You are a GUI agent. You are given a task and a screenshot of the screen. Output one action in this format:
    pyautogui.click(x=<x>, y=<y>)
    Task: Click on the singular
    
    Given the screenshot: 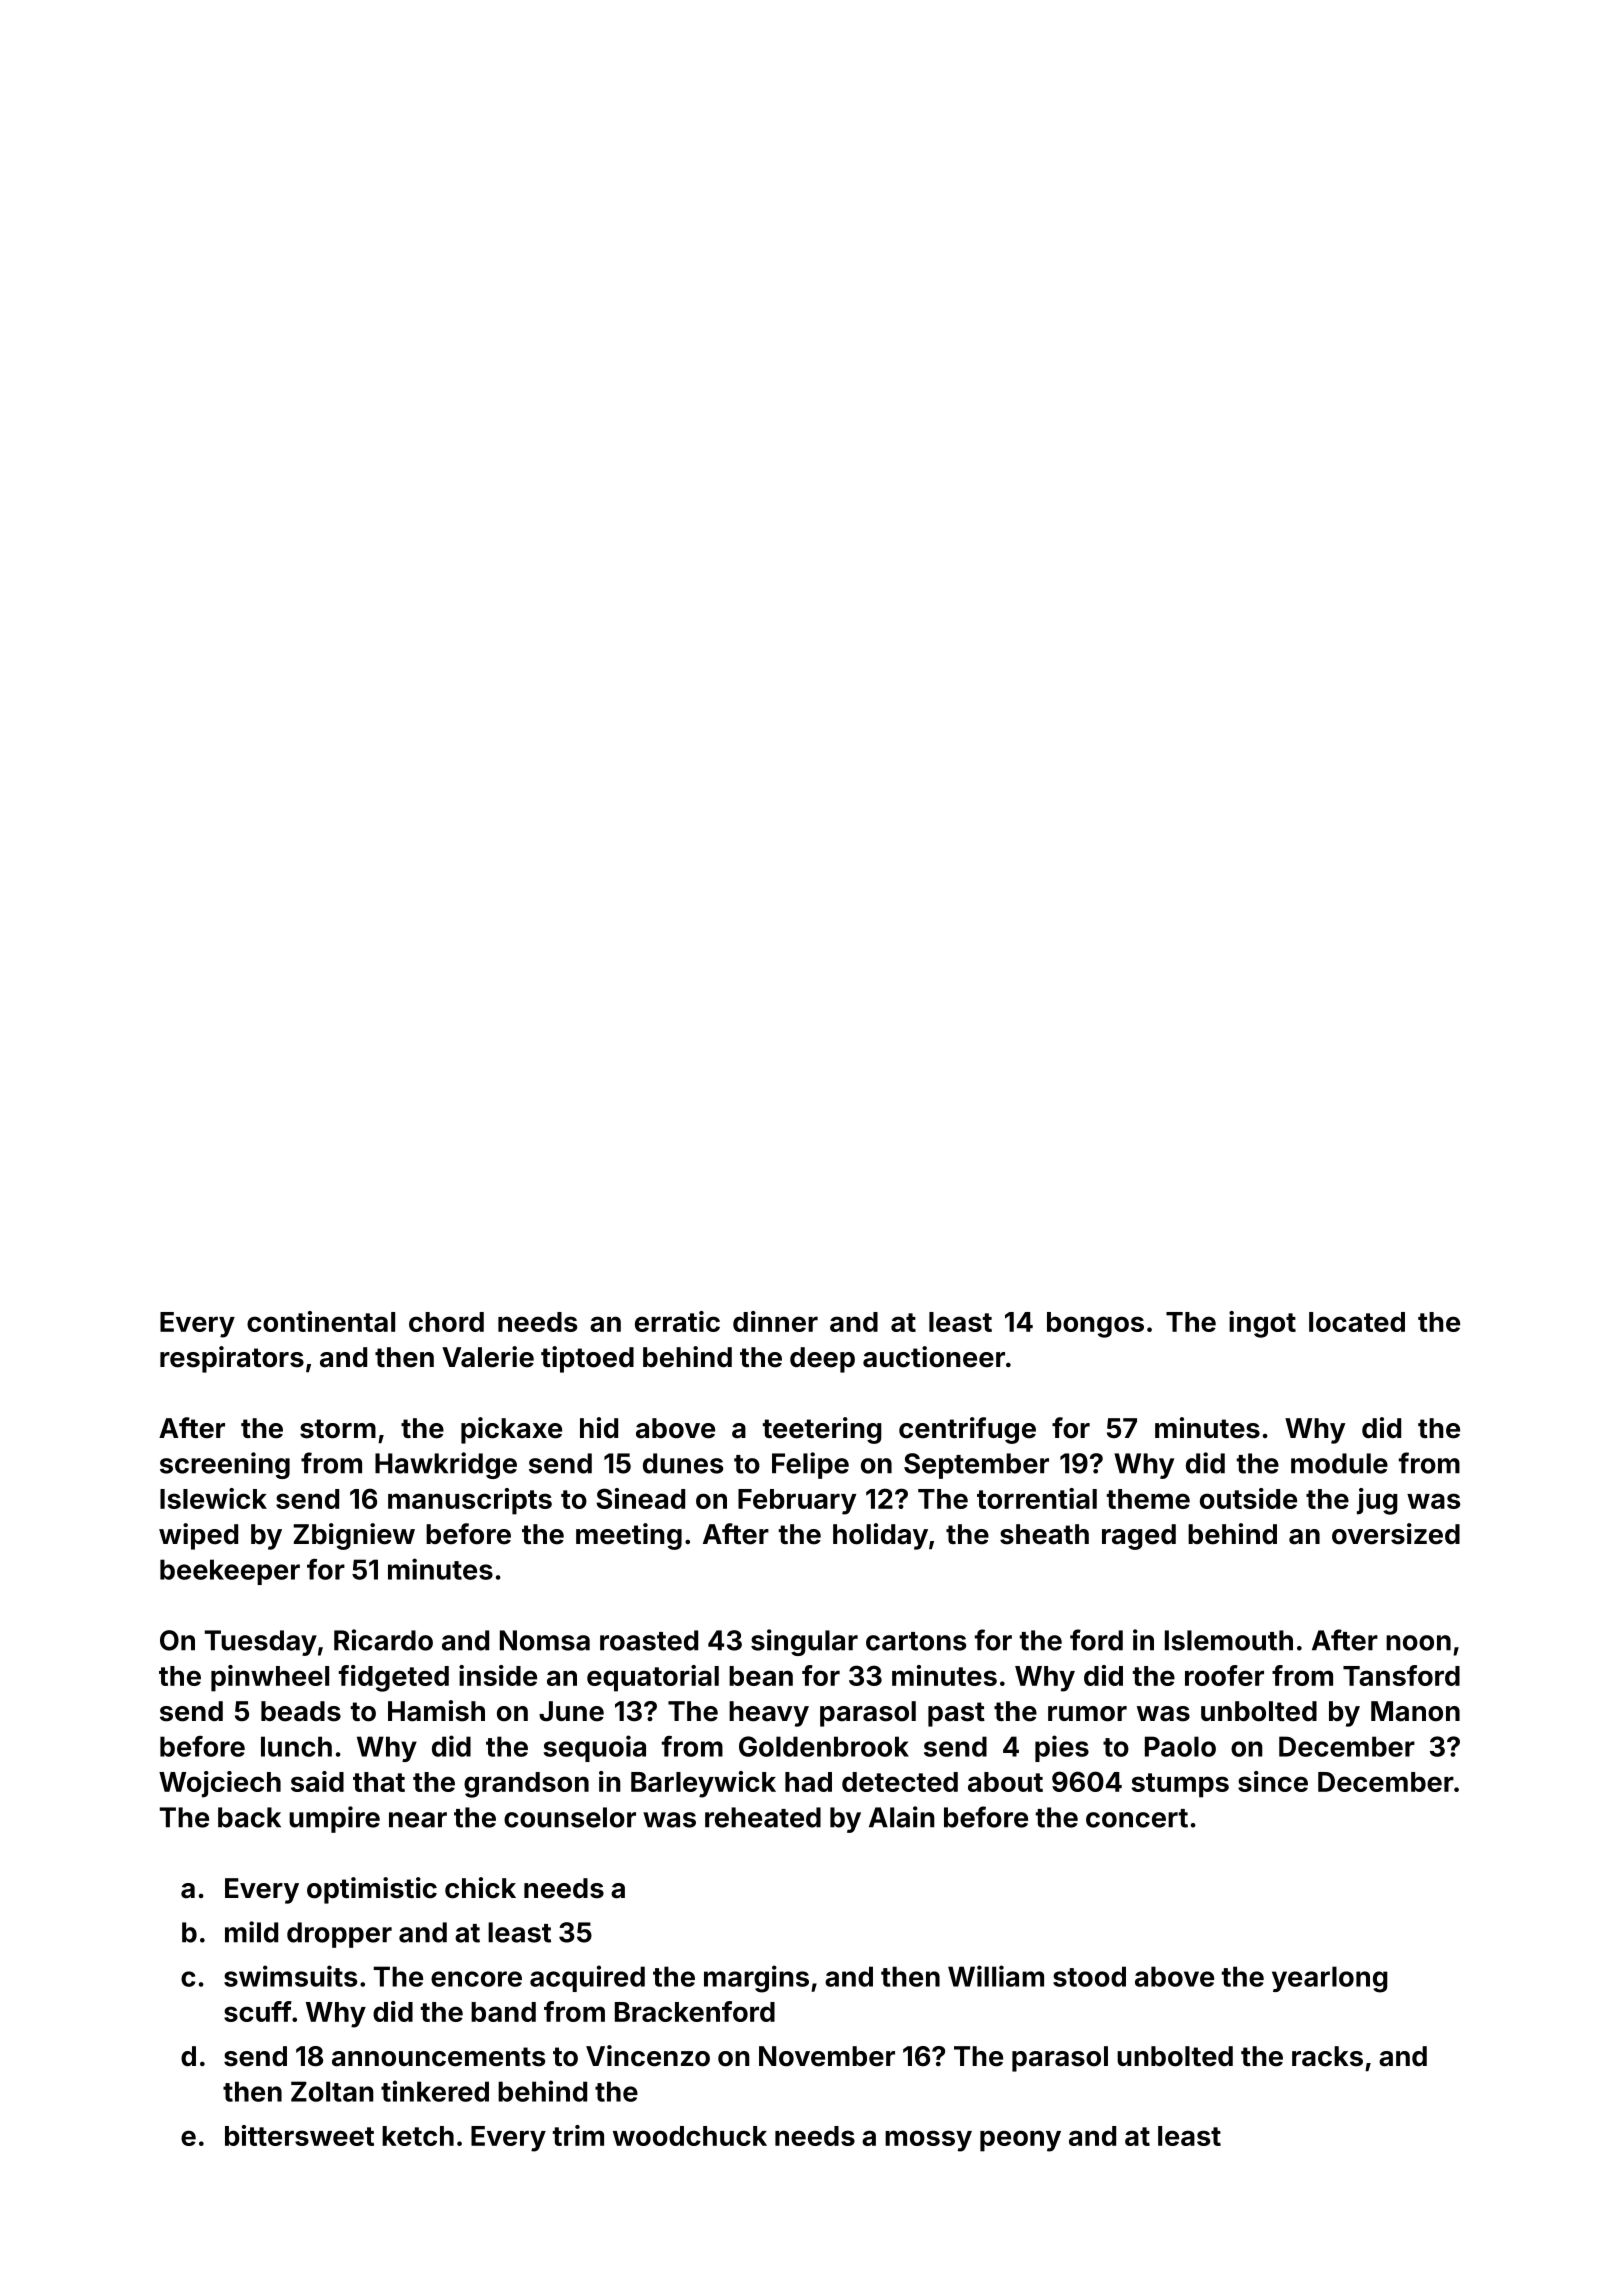 What is the action you would take?
    pyautogui.click(x=804, y=1642)
